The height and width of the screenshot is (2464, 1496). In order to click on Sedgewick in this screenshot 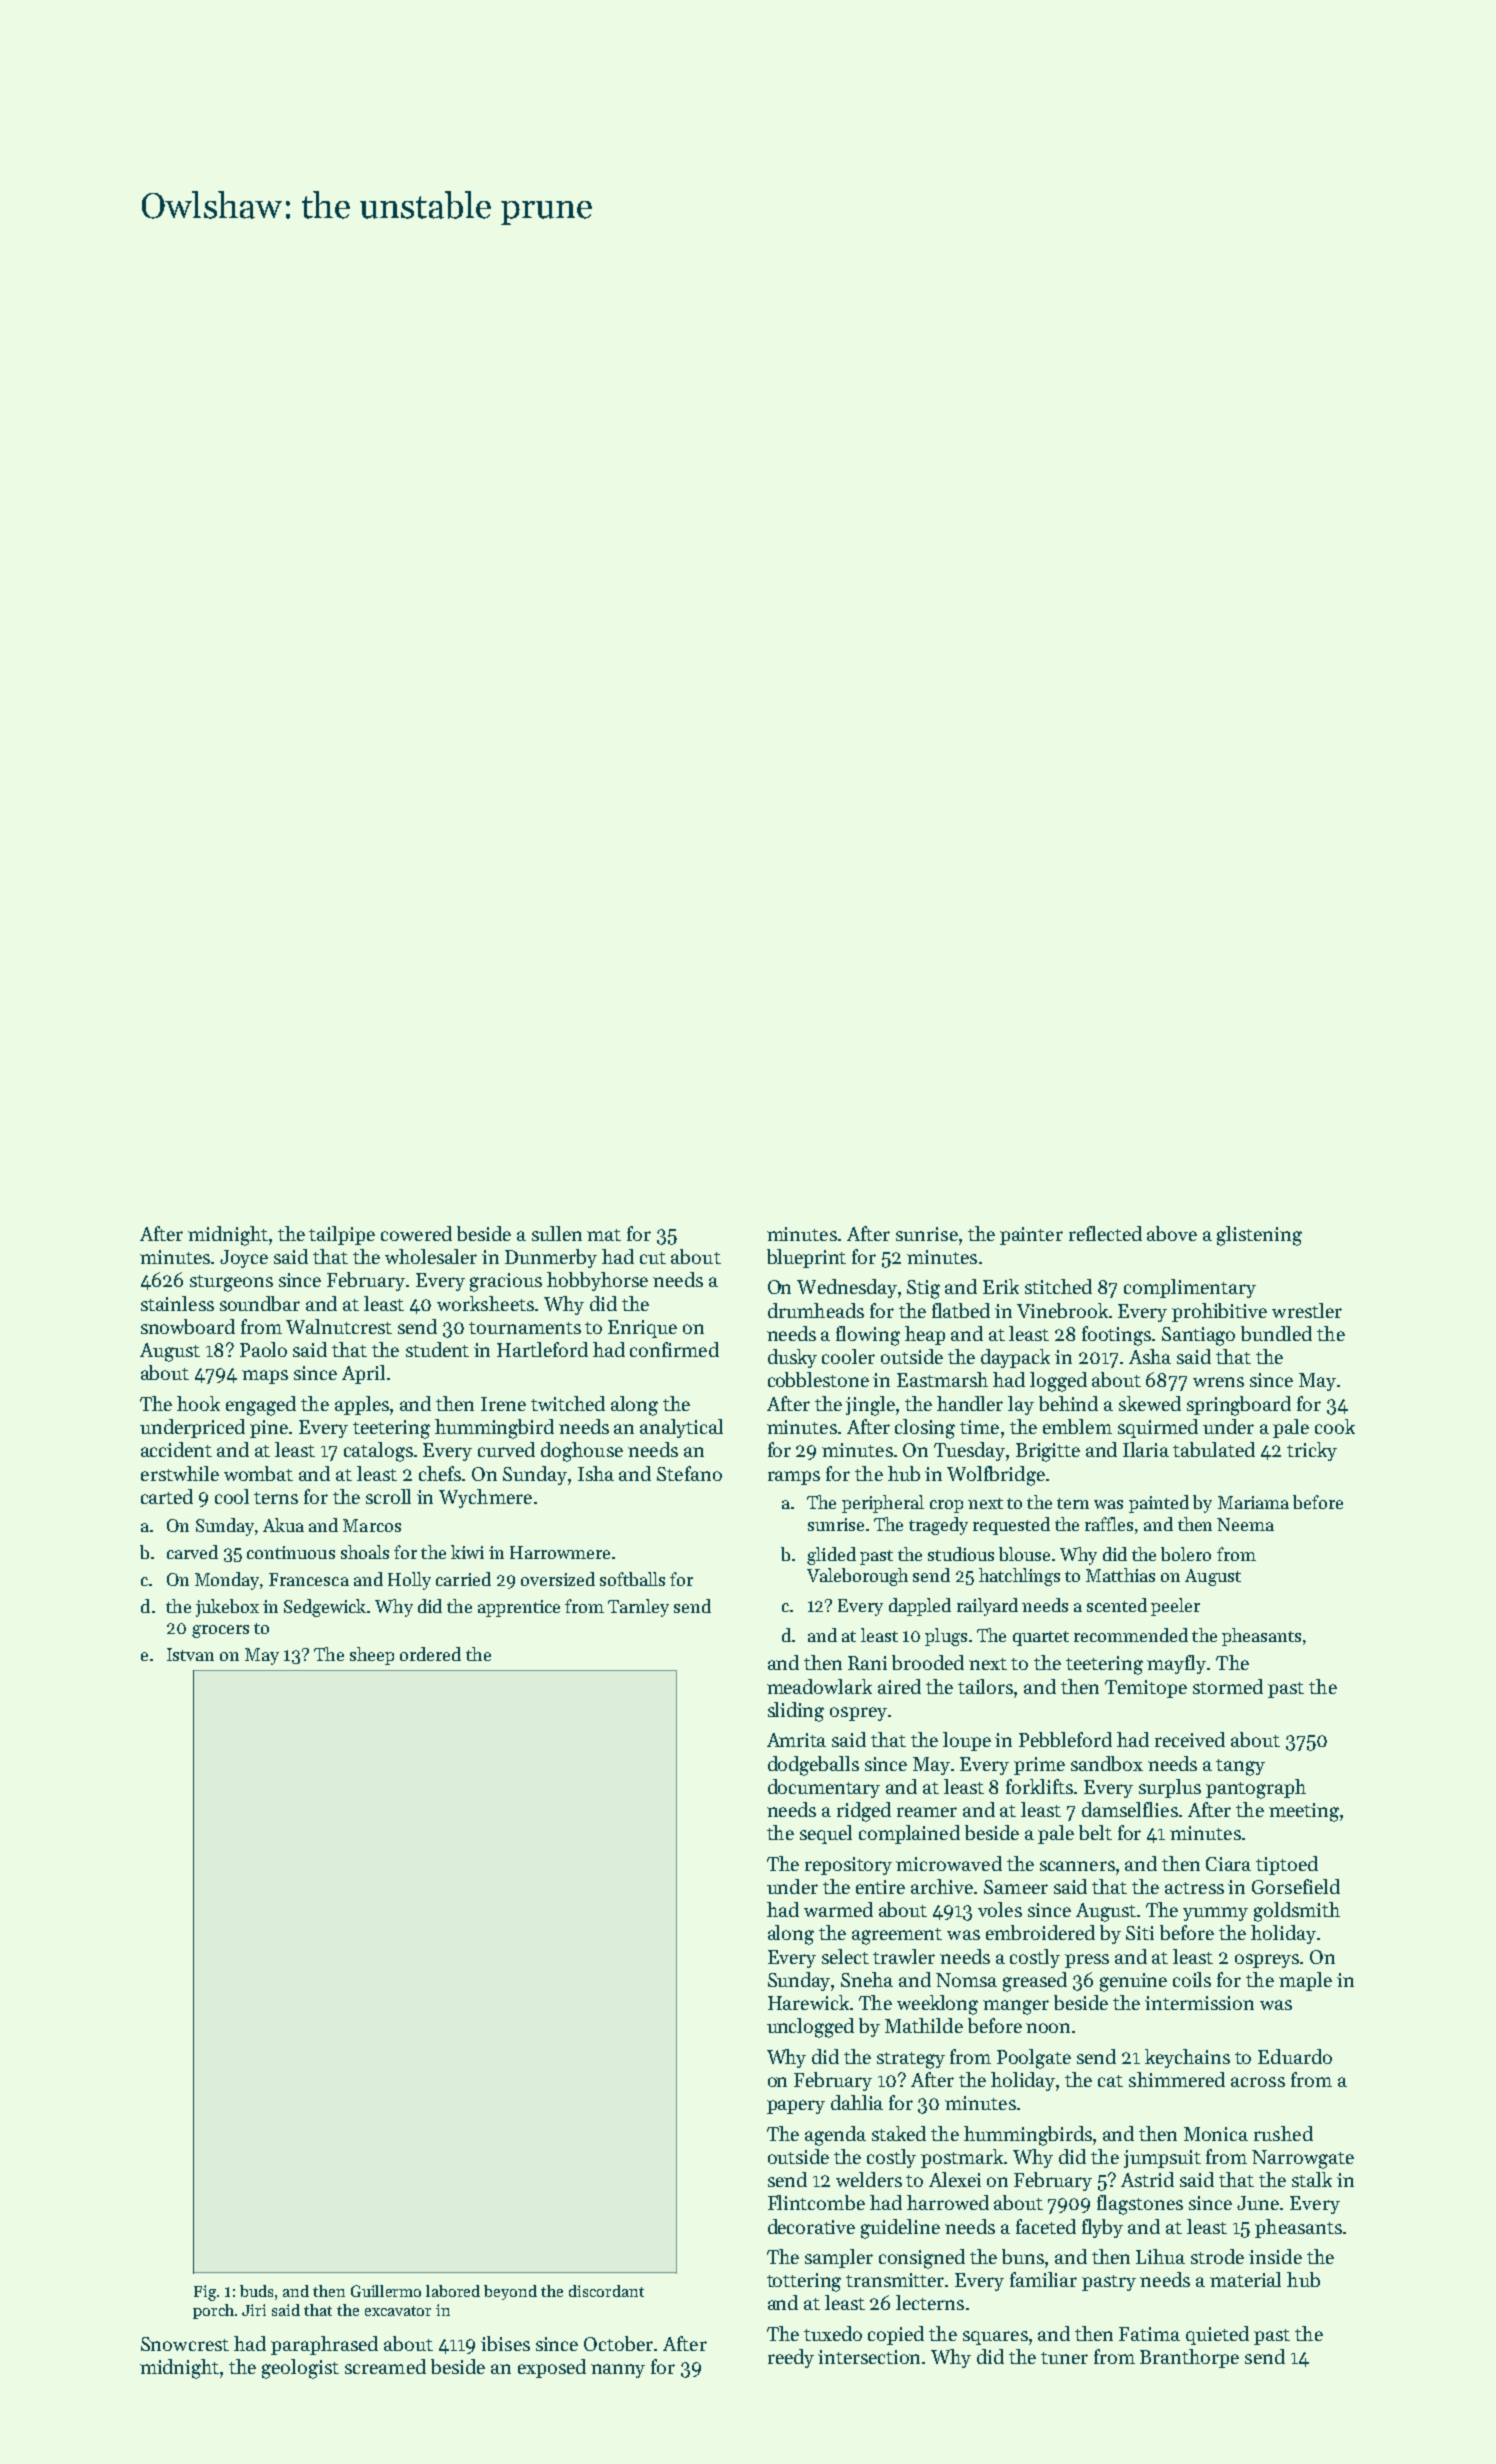, I will do `click(325, 1608)`.
